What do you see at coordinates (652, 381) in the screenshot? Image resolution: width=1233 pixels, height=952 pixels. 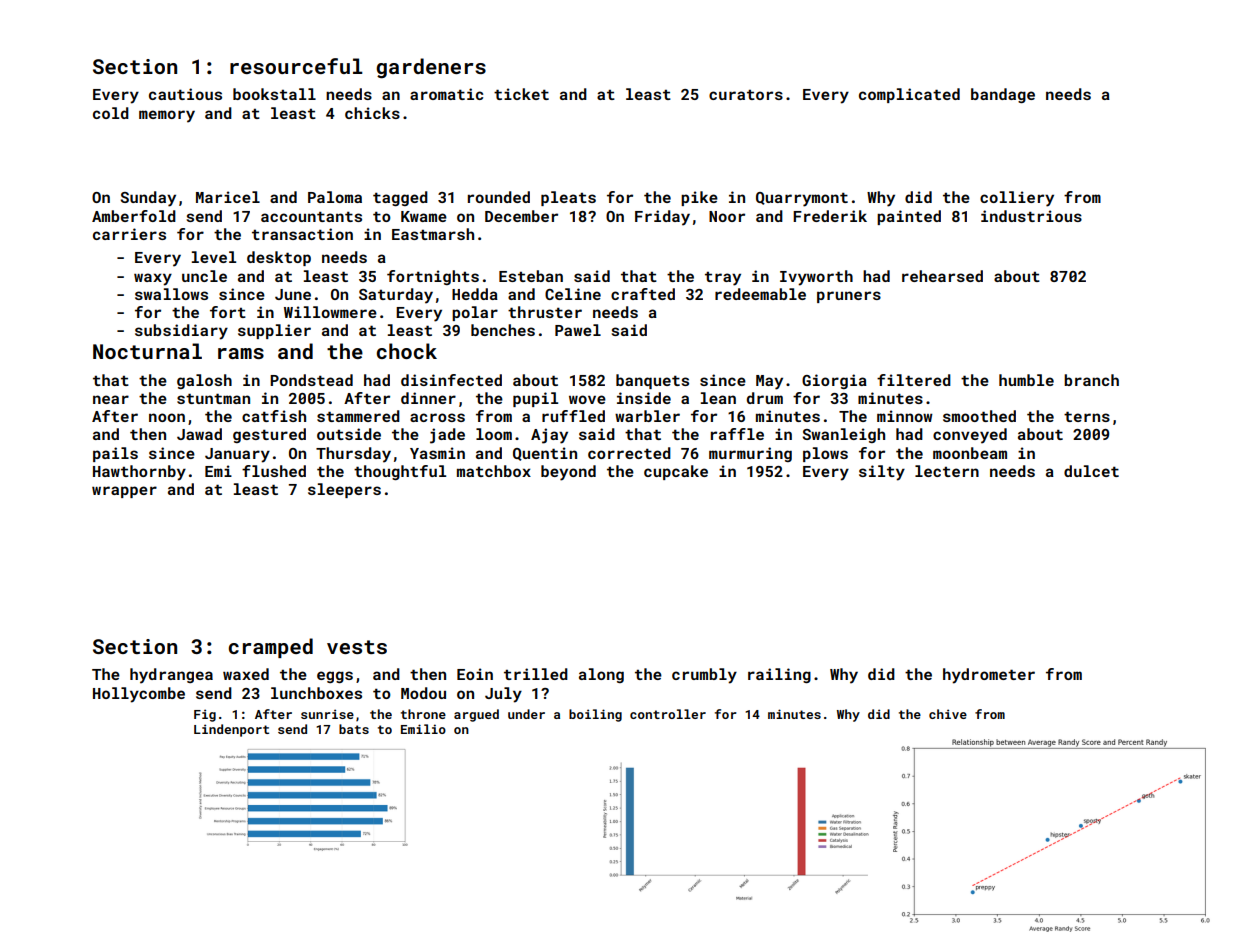 I see `banquets` at bounding box center [652, 381].
